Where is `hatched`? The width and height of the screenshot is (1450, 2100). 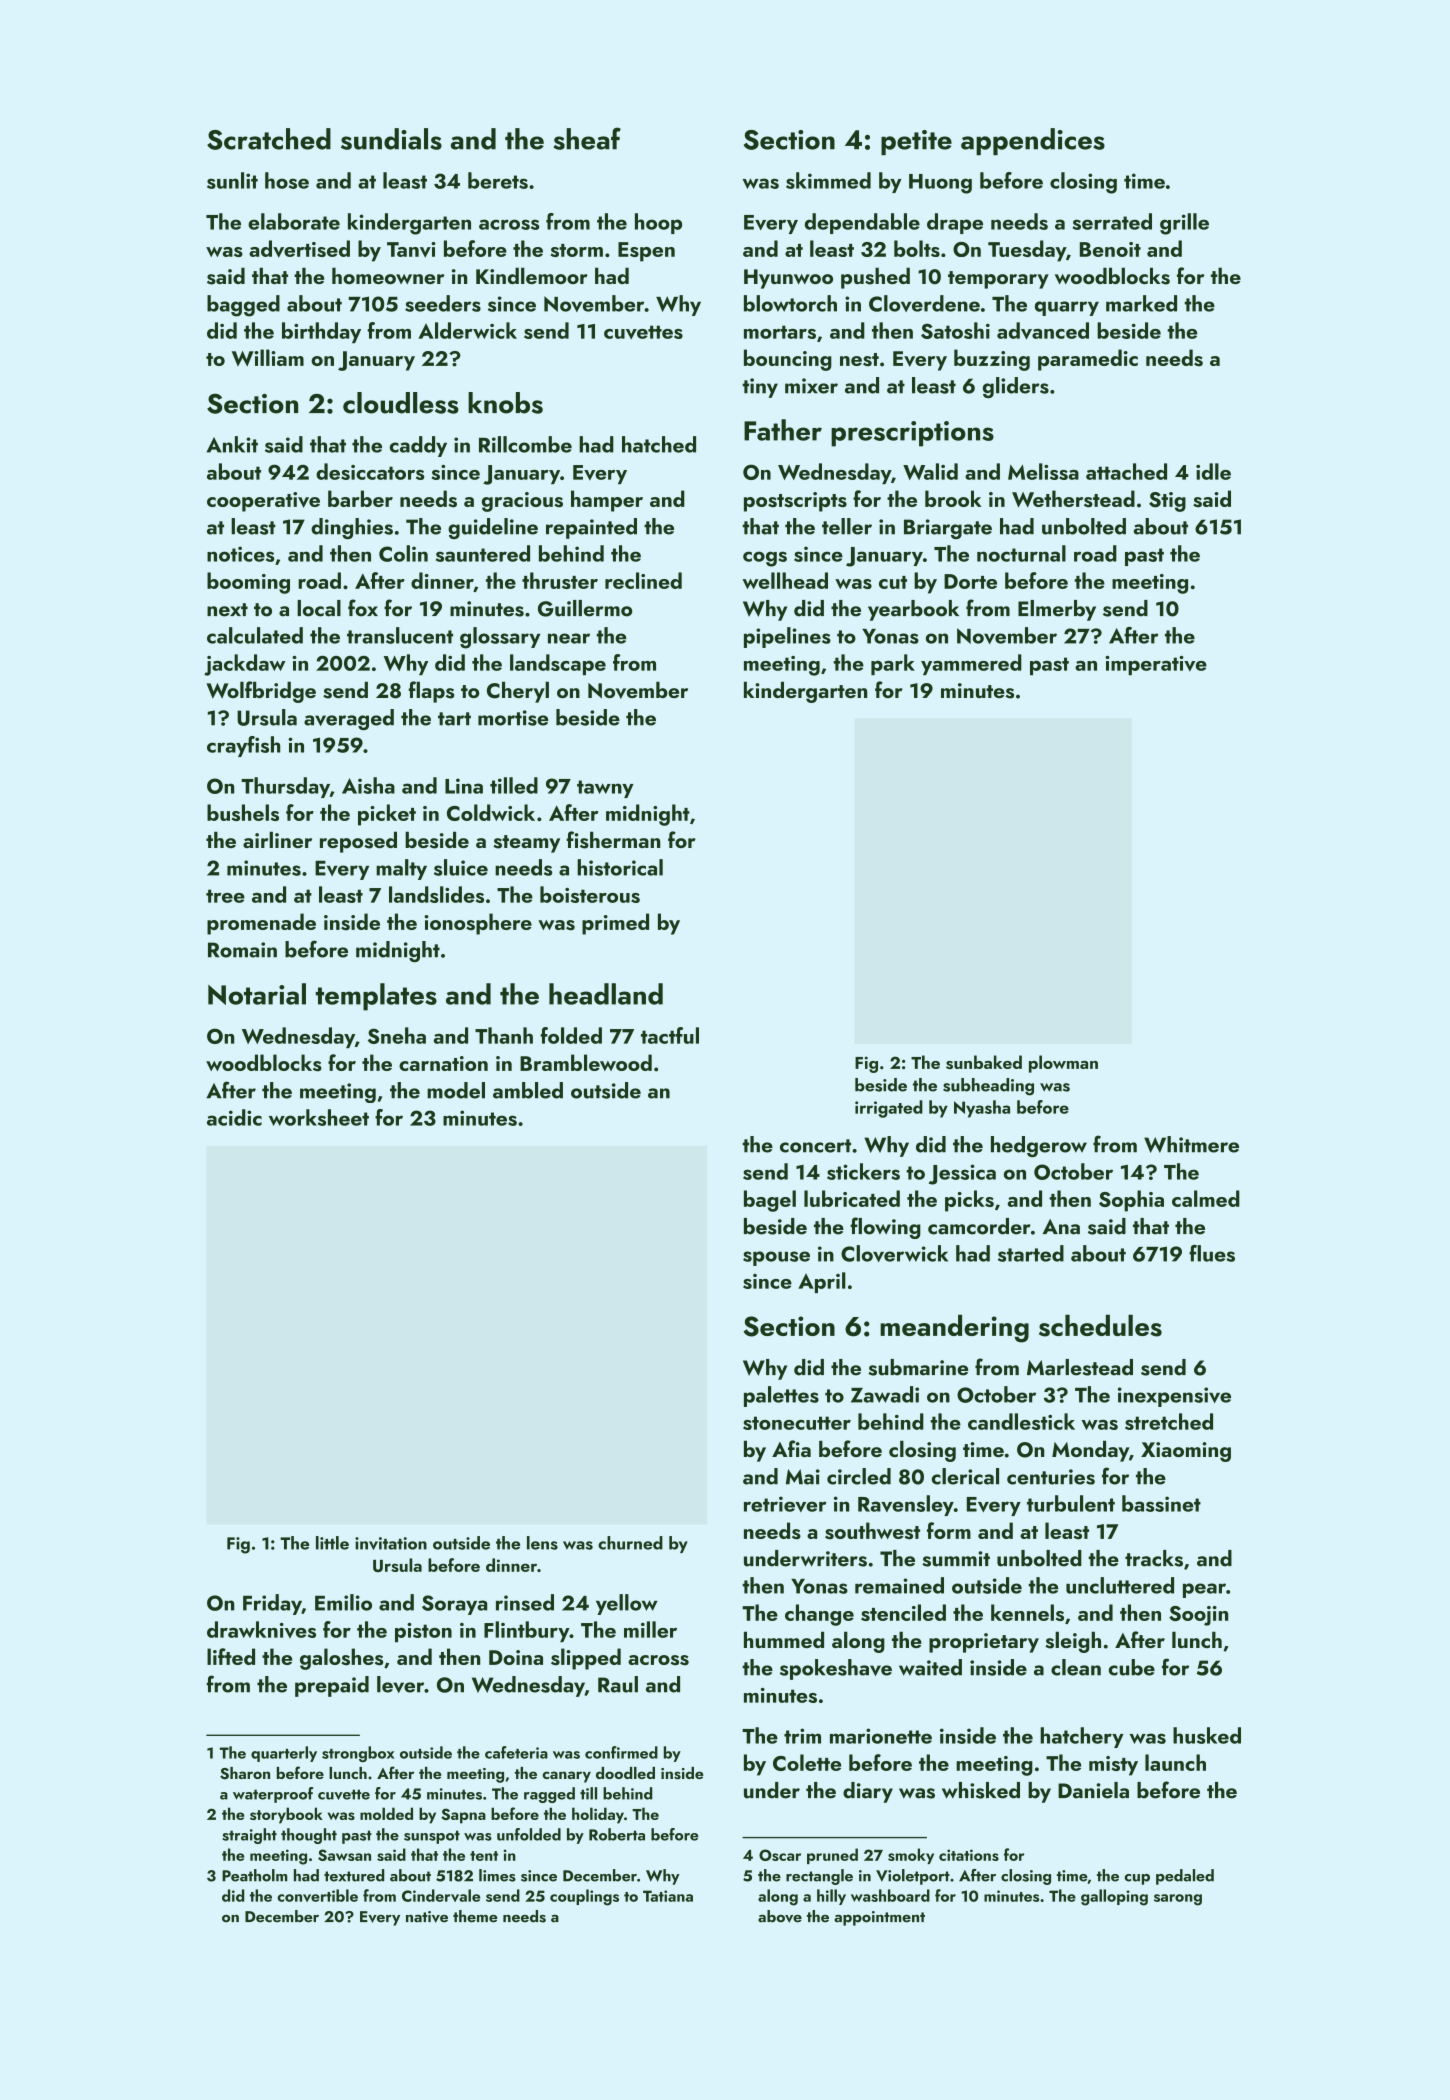
hatched is located at coordinates (659, 444).
